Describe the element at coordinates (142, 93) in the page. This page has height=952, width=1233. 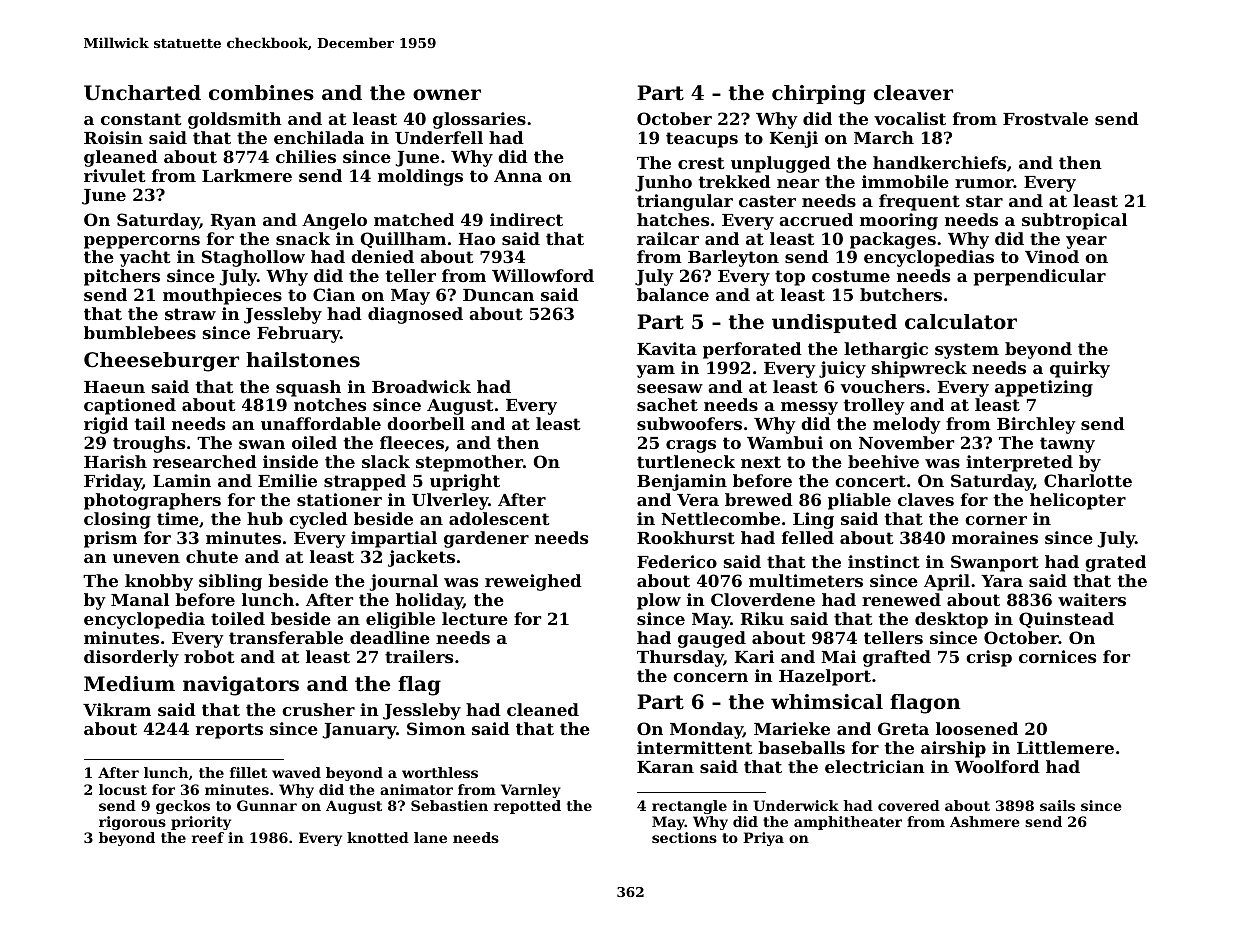
I see `Uncharted` at that location.
